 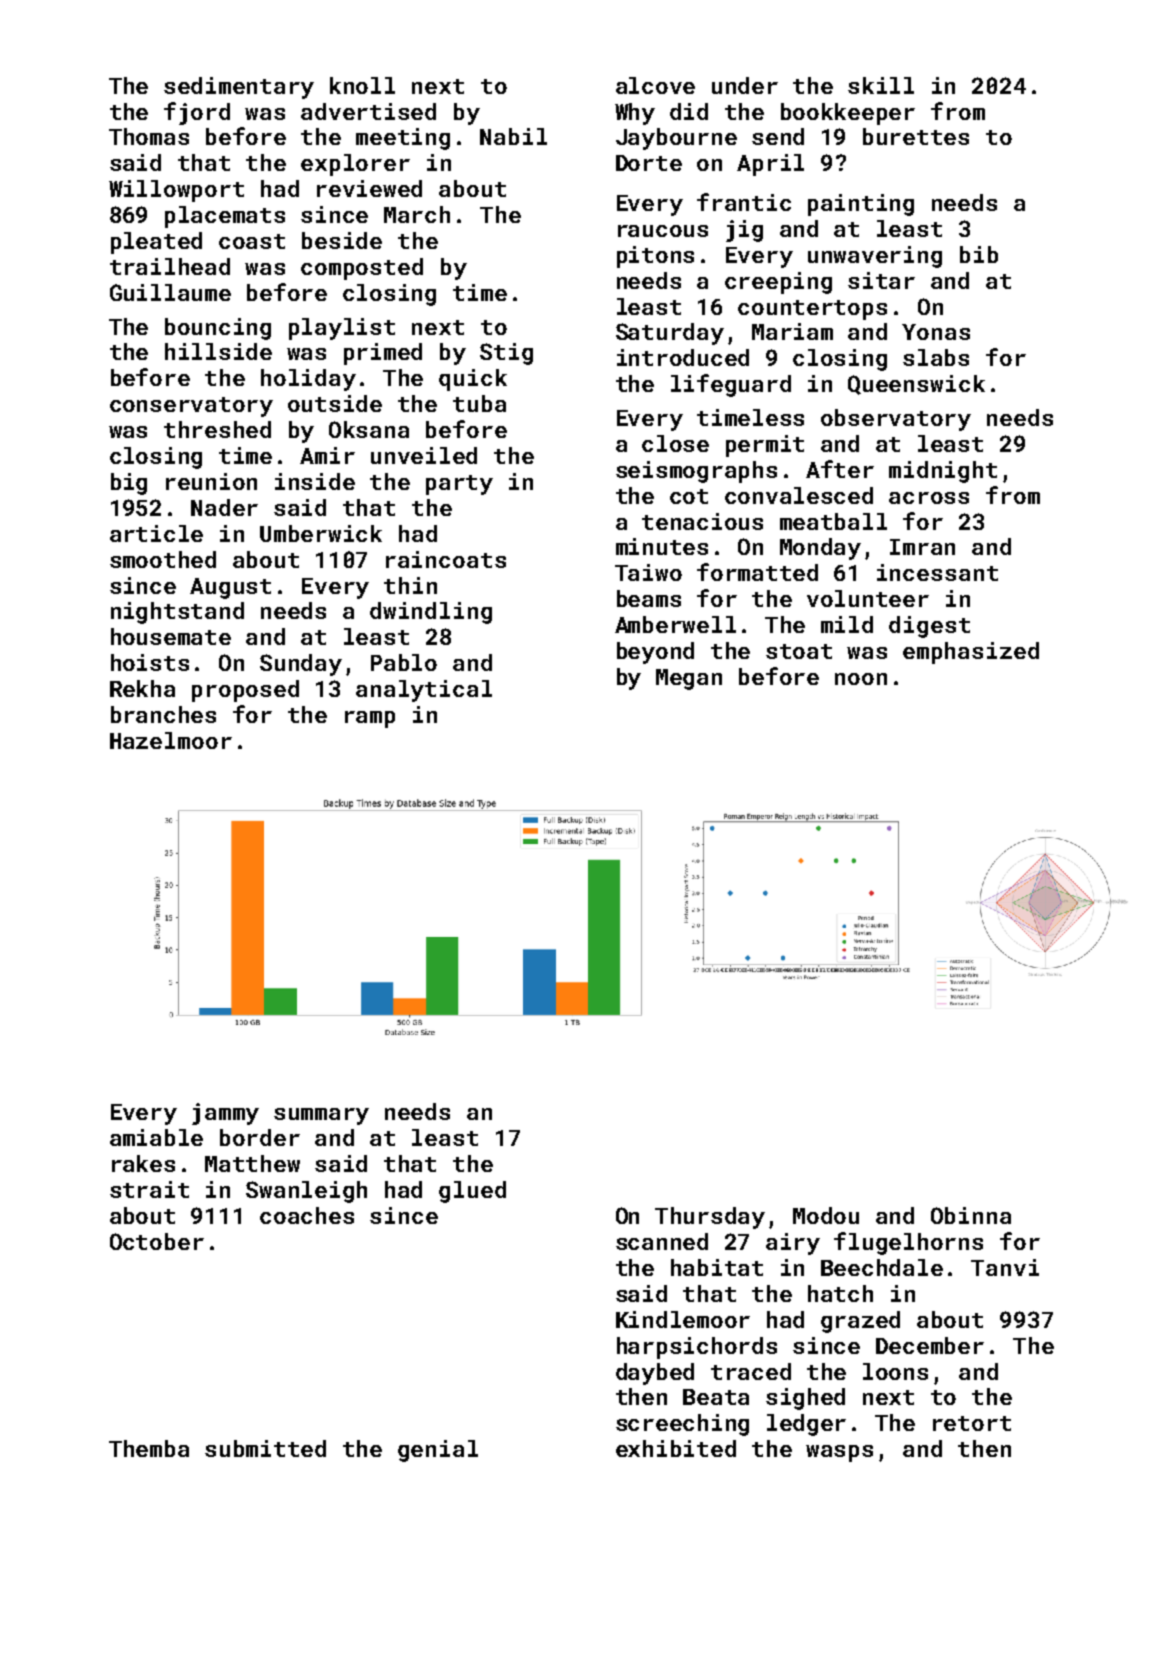 What do you see at coordinates (655, 257) in the screenshot?
I see `pitons` at bounding box center [655, 257].
